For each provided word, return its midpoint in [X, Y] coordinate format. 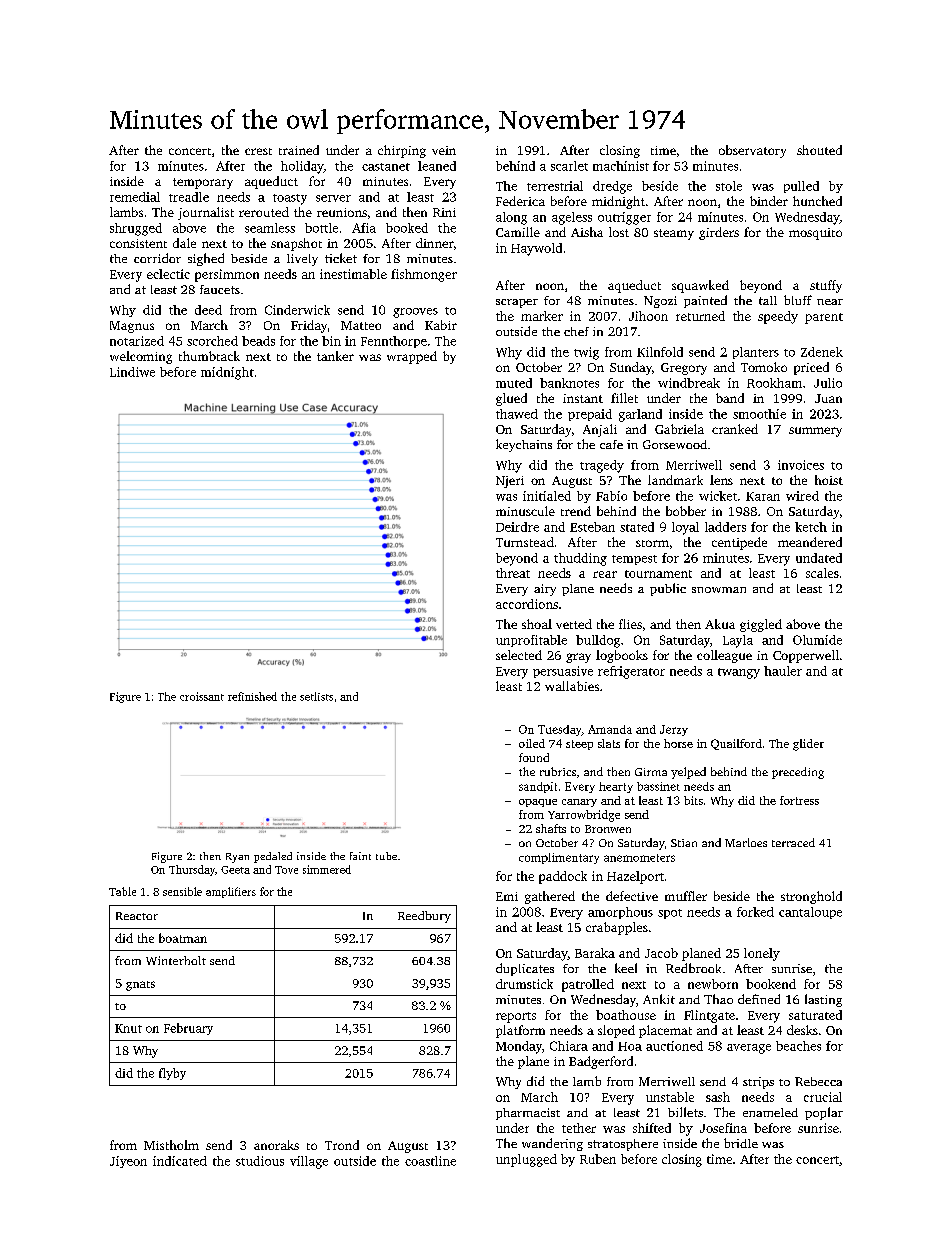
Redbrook [693, 968]
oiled [532, 743]
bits [693, 800]
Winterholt [176, 960]
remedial [135, 197]
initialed [547, 496]
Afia [364, 228]
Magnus [132, 327]
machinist [621, 166]
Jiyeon [128, 1162]
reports [516, 1017]
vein [444, 150]
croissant [202, 696]
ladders [725, 527]
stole [729, 186]
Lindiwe [132, 372]
